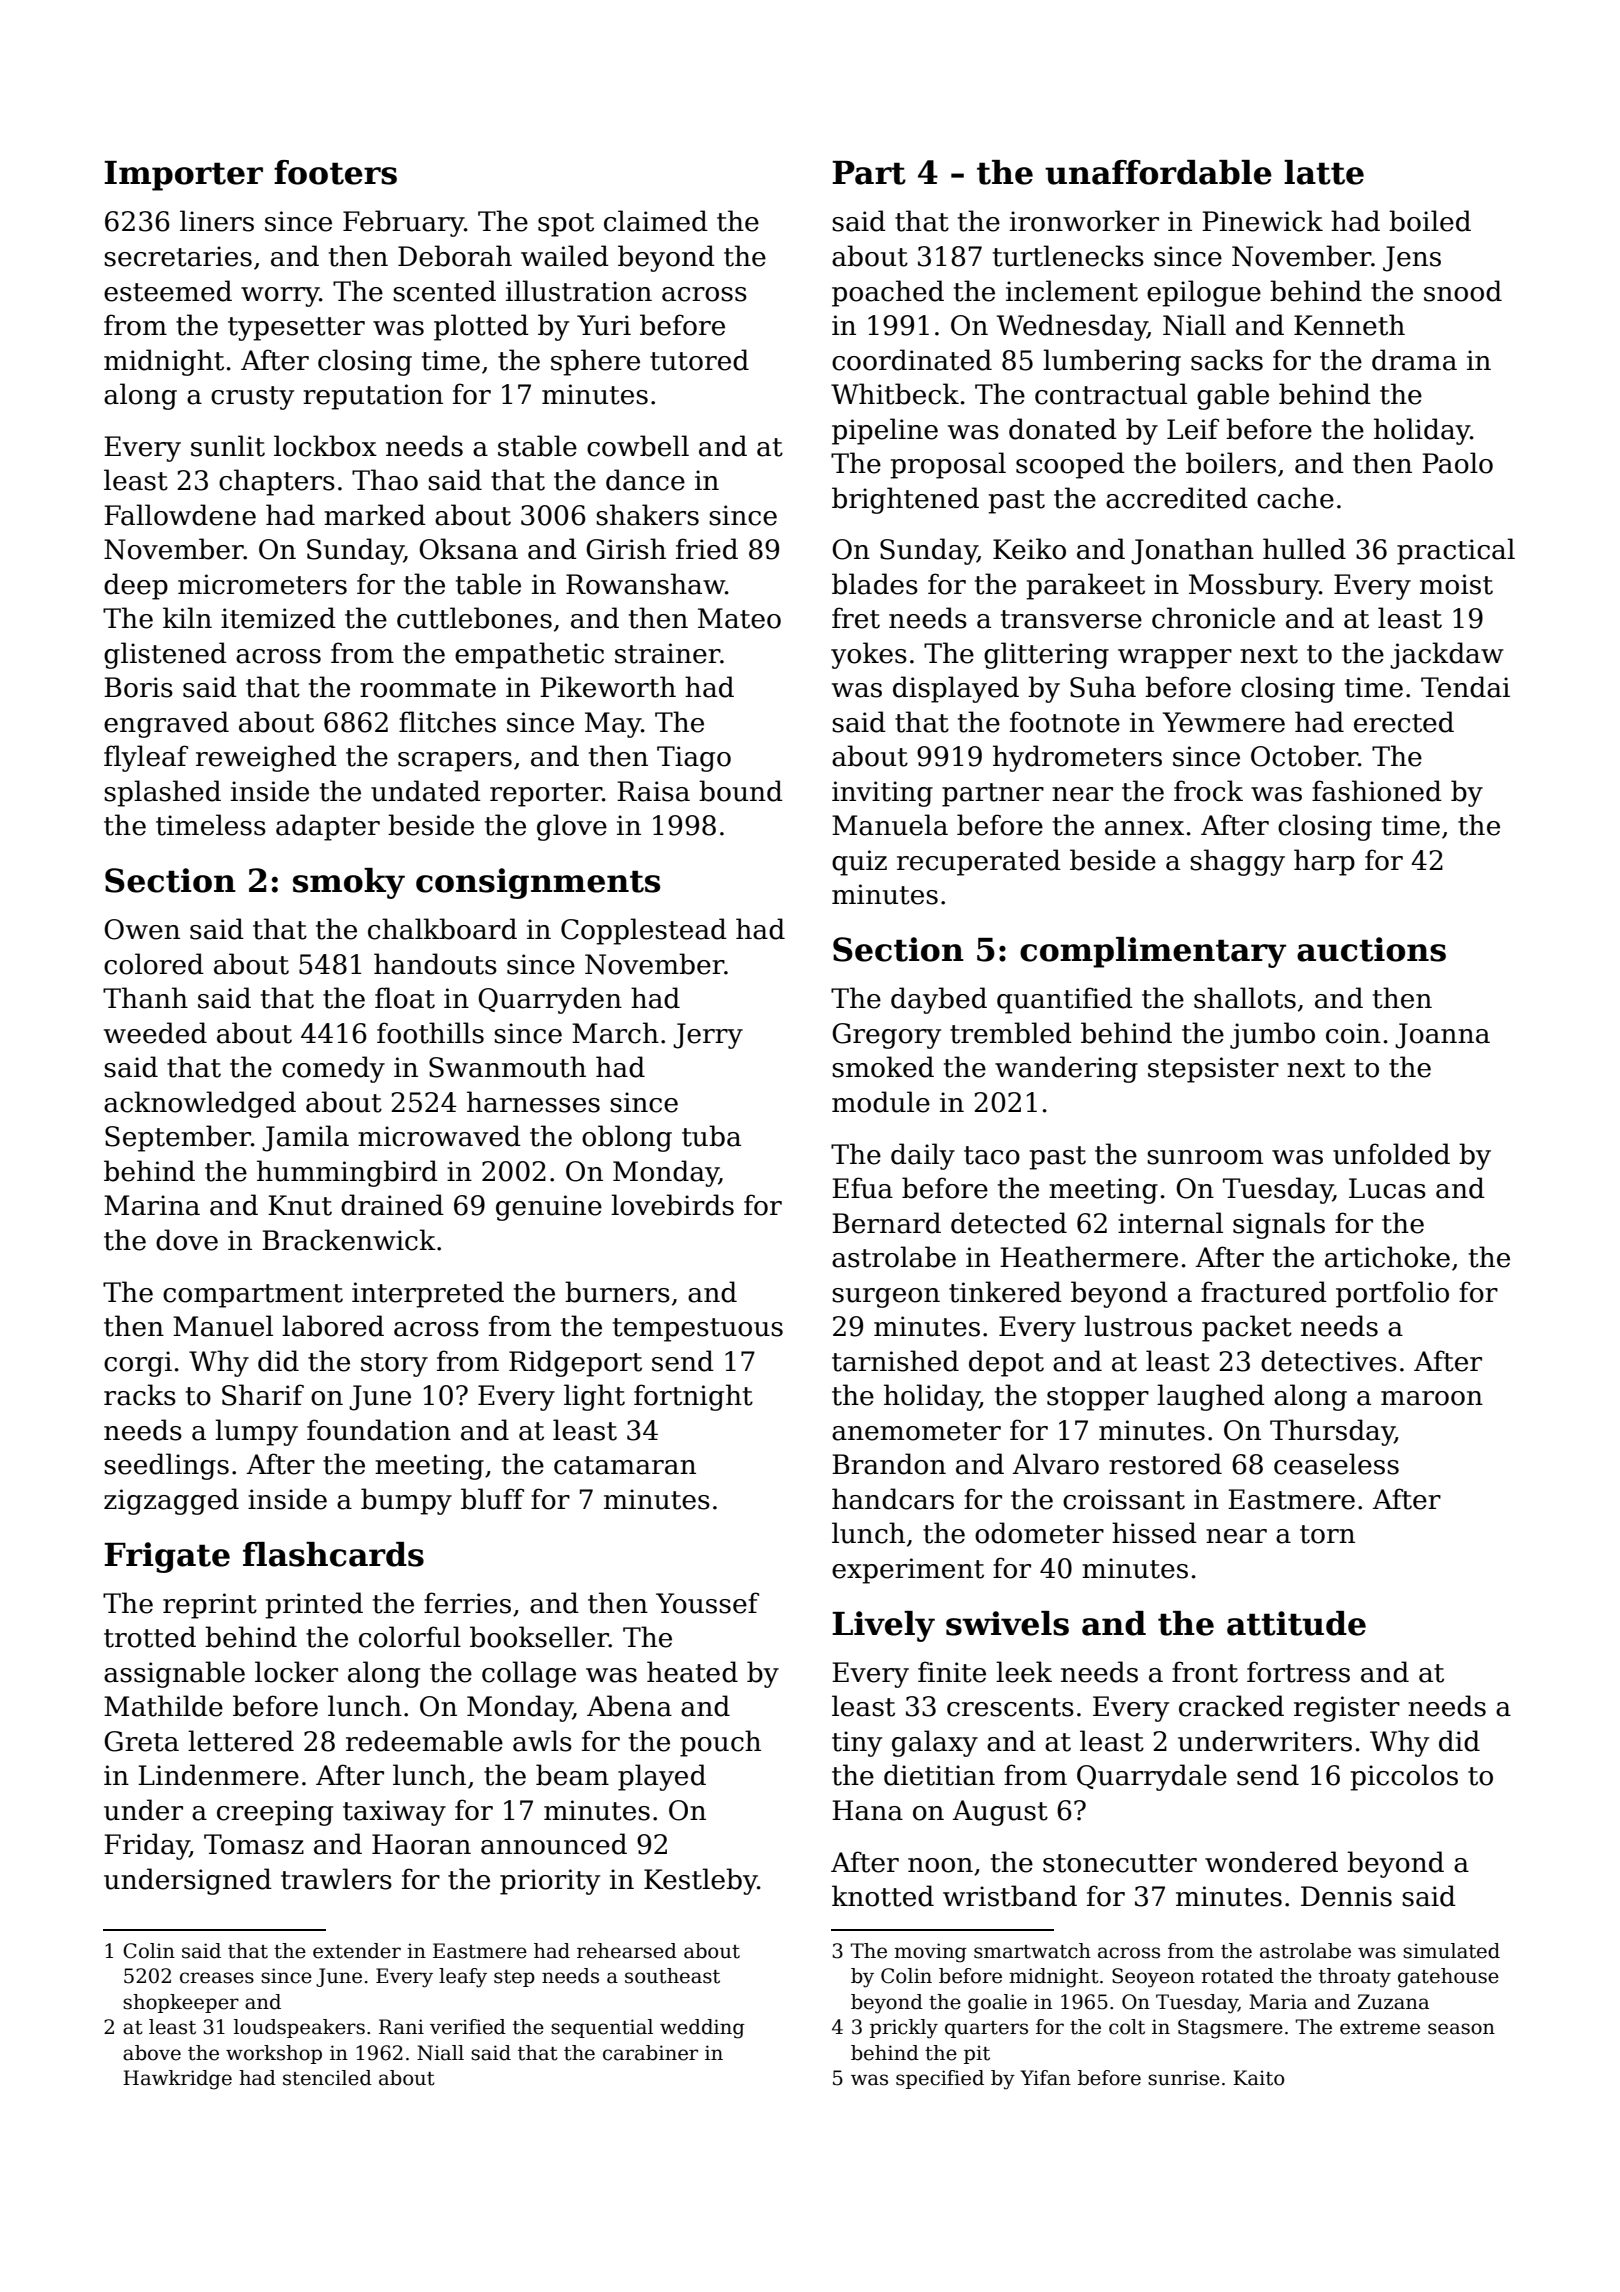  What do you see at coordinates (1324, 862) in the page?
I see `harp` at bounding box center [1324, 862].
